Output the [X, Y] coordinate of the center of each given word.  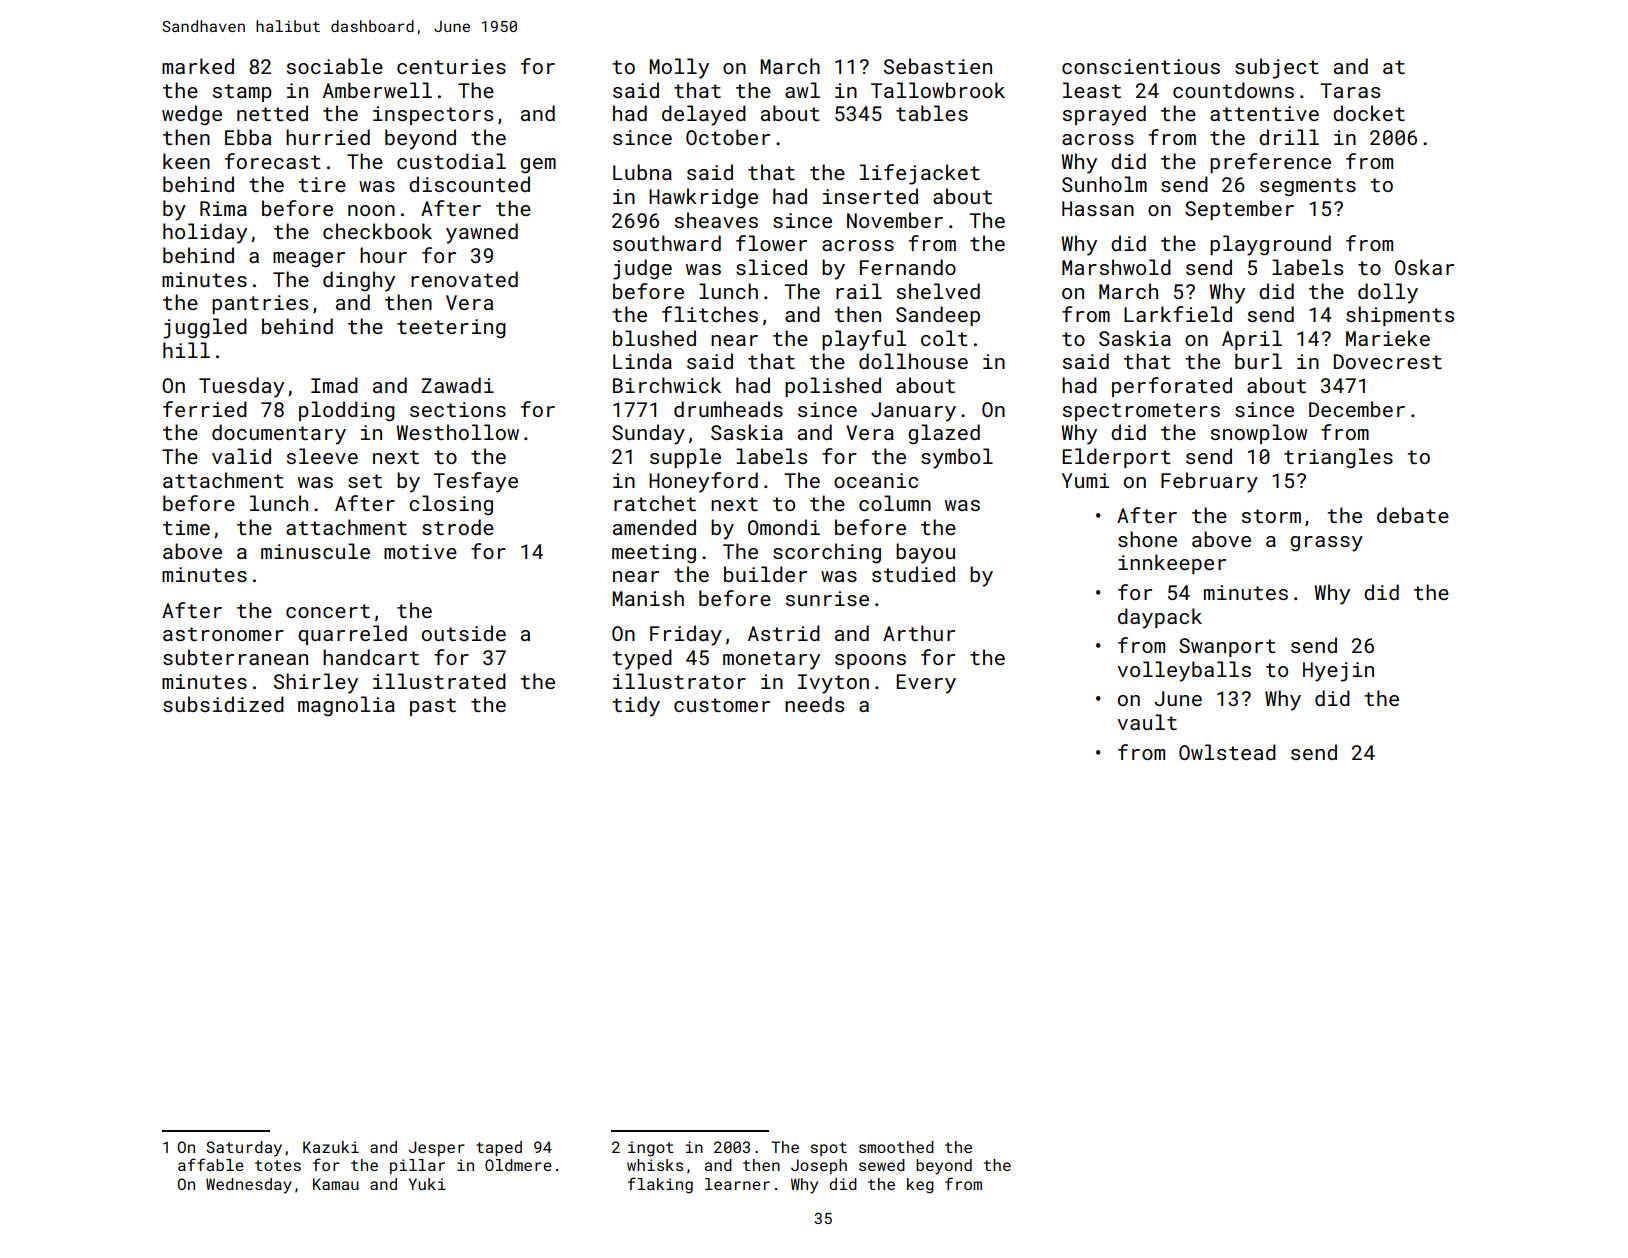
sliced [771, 267]
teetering [451, 329]
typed [642, 659]
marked [198, 66]
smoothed [896, 1147]
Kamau [336, 1184]
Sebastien [938, 66]
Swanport [1227, 647]
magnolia [346, 706]
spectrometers [1141, 412]
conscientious [1141, 66]
